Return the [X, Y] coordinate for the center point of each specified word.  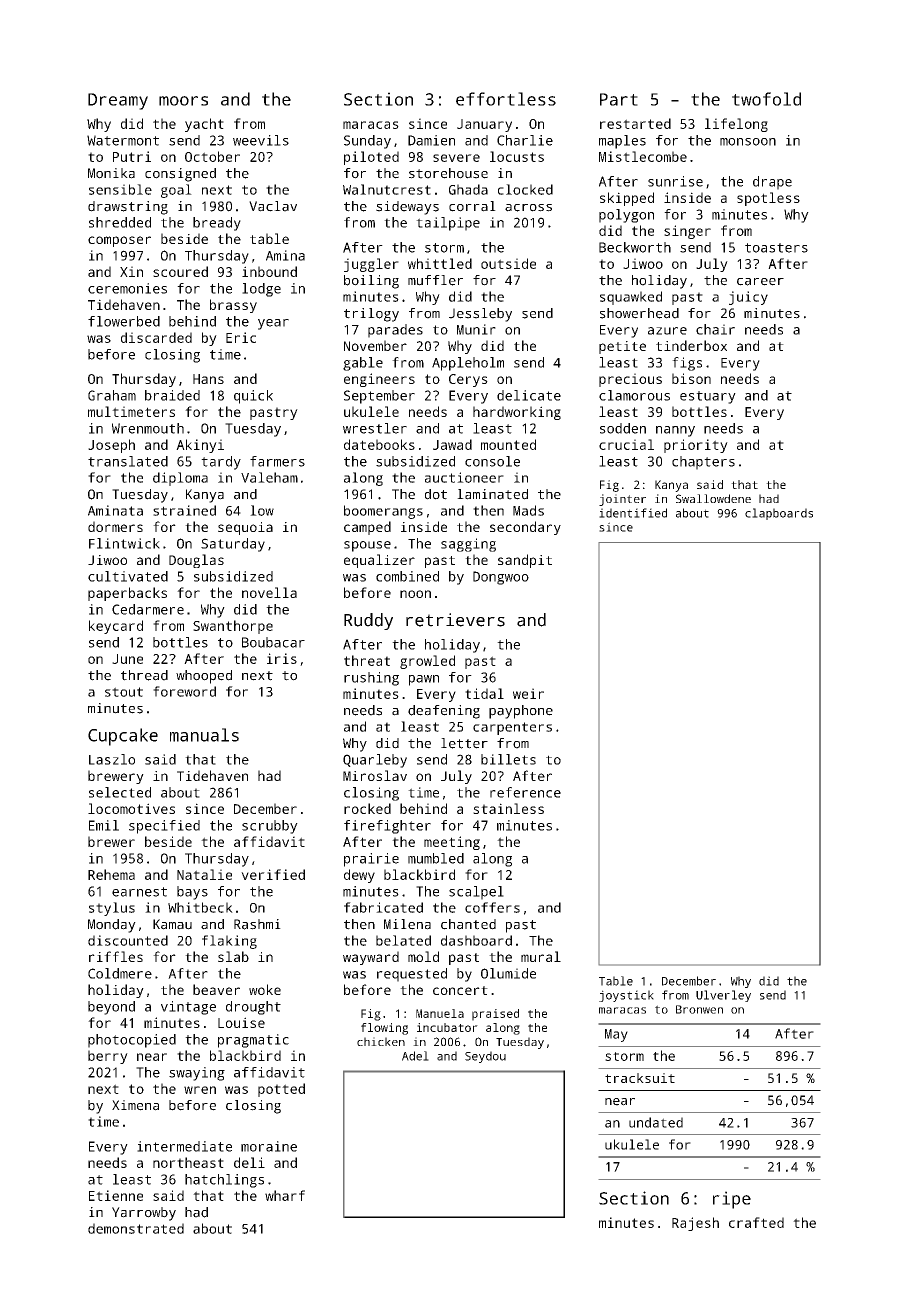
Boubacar [273, 642]
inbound [269, 271]
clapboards [779, 514]
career [760, 282]
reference [525, 792]
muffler [435, 280]
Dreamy [118, 101]
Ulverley [723, 996]
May [616, 1035]
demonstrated [136, 1228]
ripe [732, 1200]
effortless [506, 99]
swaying [197, 1074]
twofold [766, 99]
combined [407, 576]
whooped [204, 677]
